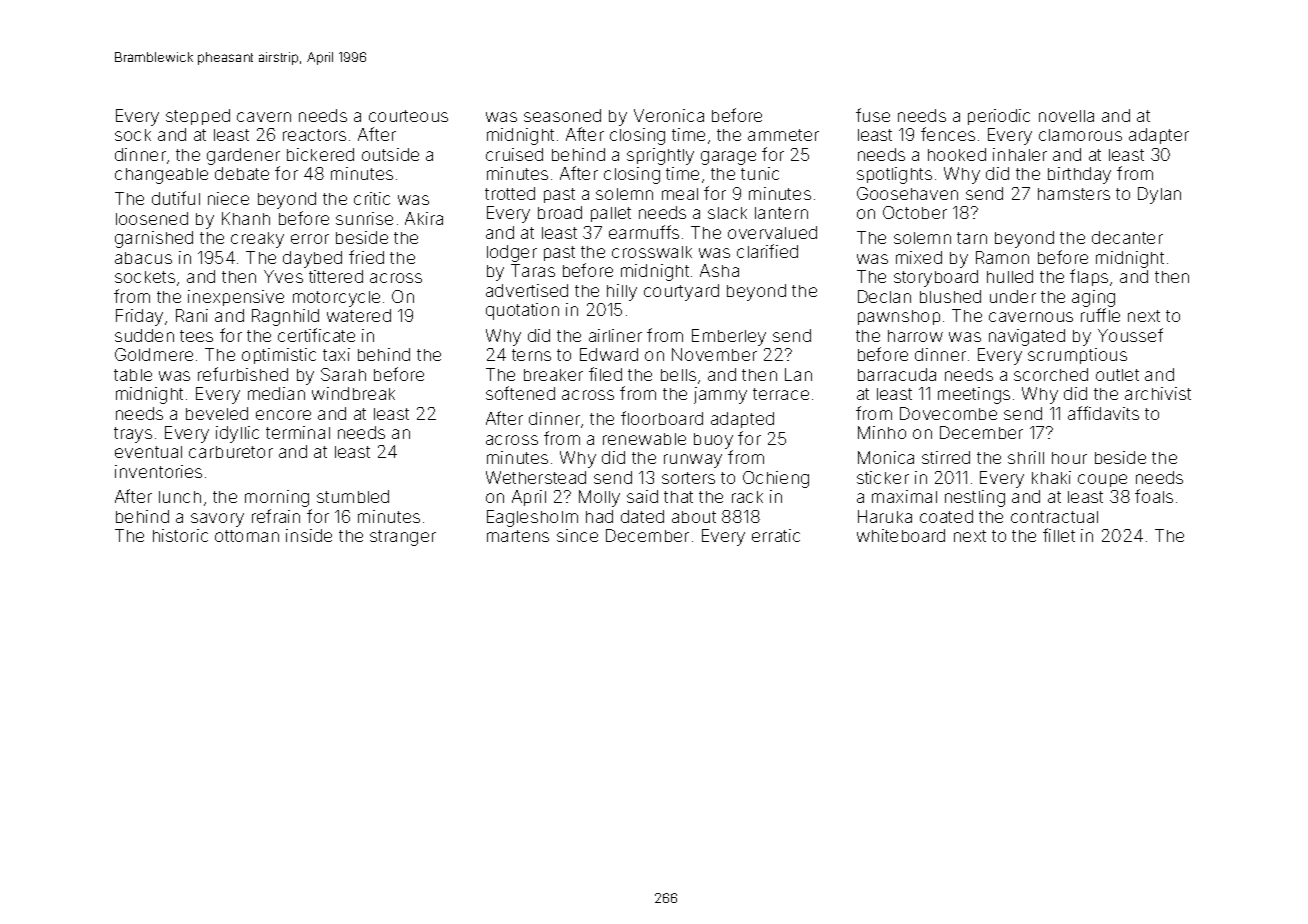 The image size is (1308, 924). What do you see at coordinates (609, 354) in the screenshot?
I see `Edward` at bounding box center [609, 354].
